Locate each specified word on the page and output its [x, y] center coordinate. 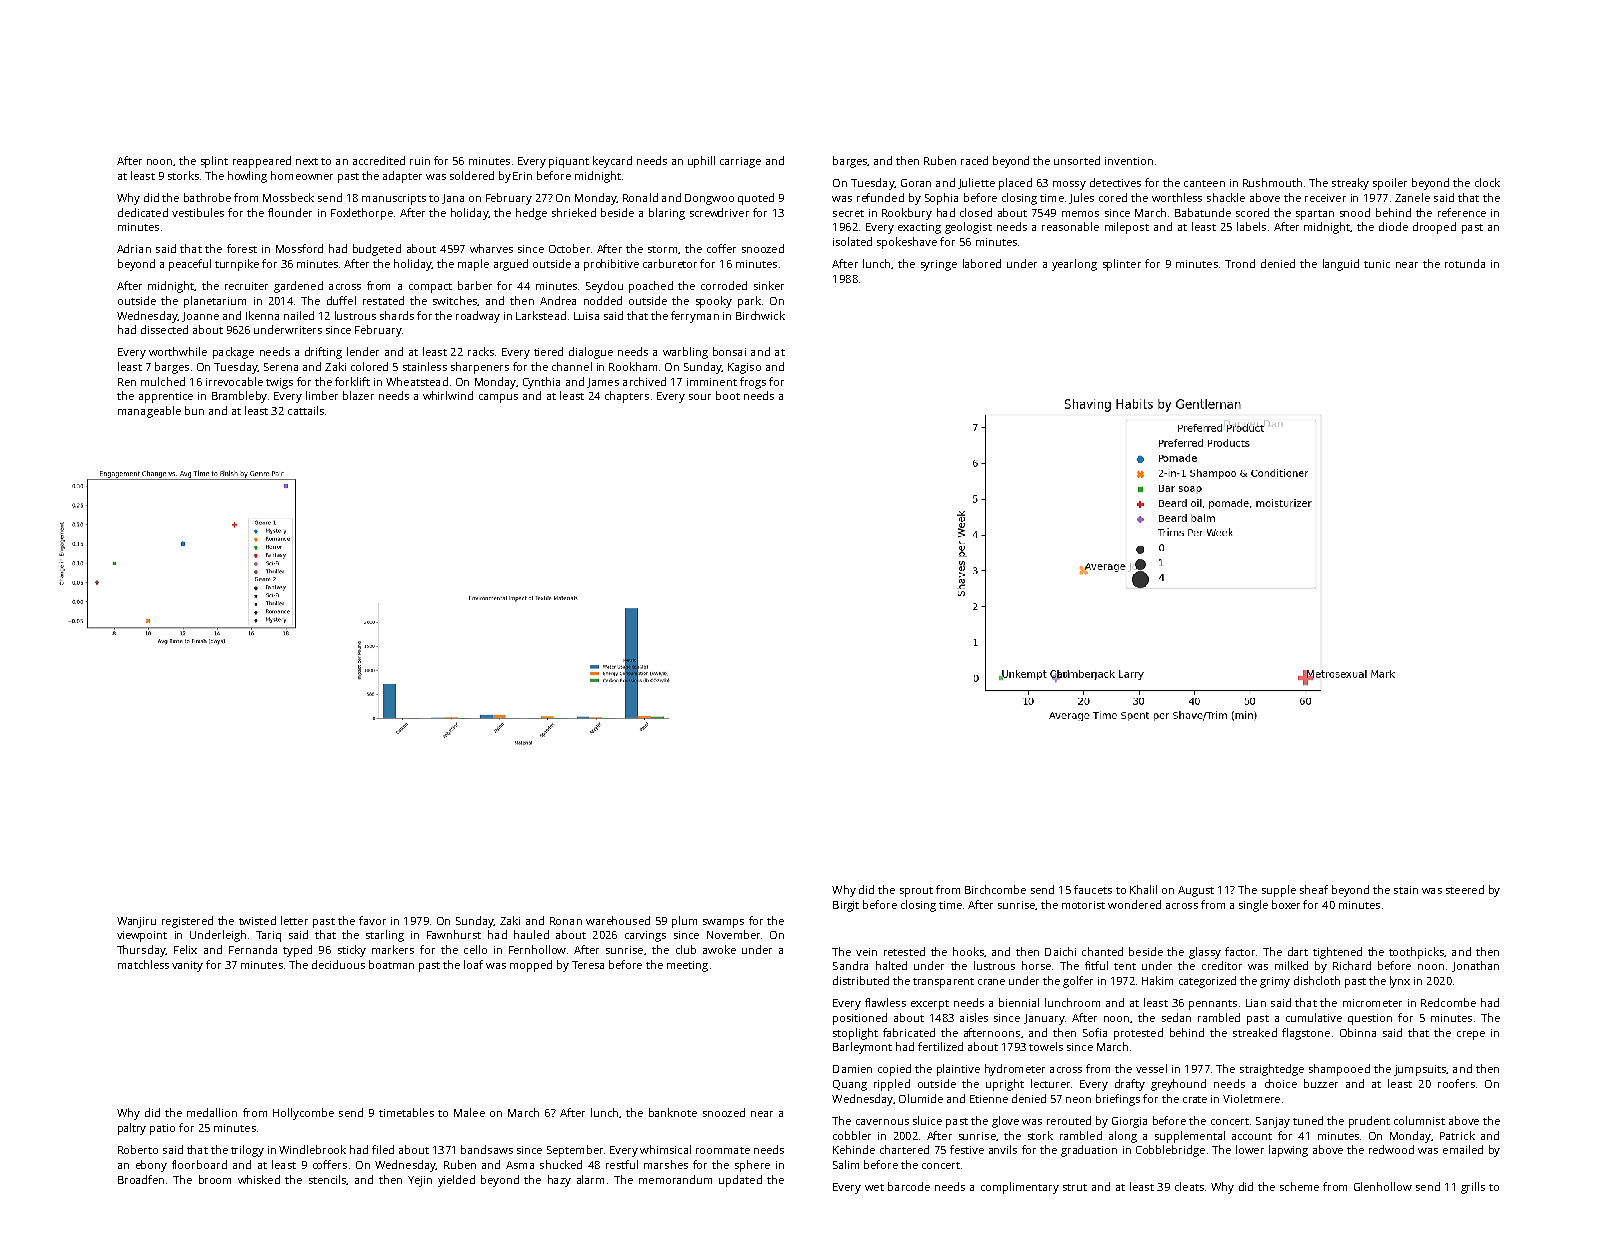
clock [1487, 182]
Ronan [566, 921]
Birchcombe [995, 889]
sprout [916, 892]
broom [215, 1179]
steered [1465, 889]
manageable [149, 412]
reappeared [262, 162]
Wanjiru [136, 922]
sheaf [1314, 889]
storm [662, 249]
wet [874, 1187]
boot [728, 395]
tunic [1377, 264]
